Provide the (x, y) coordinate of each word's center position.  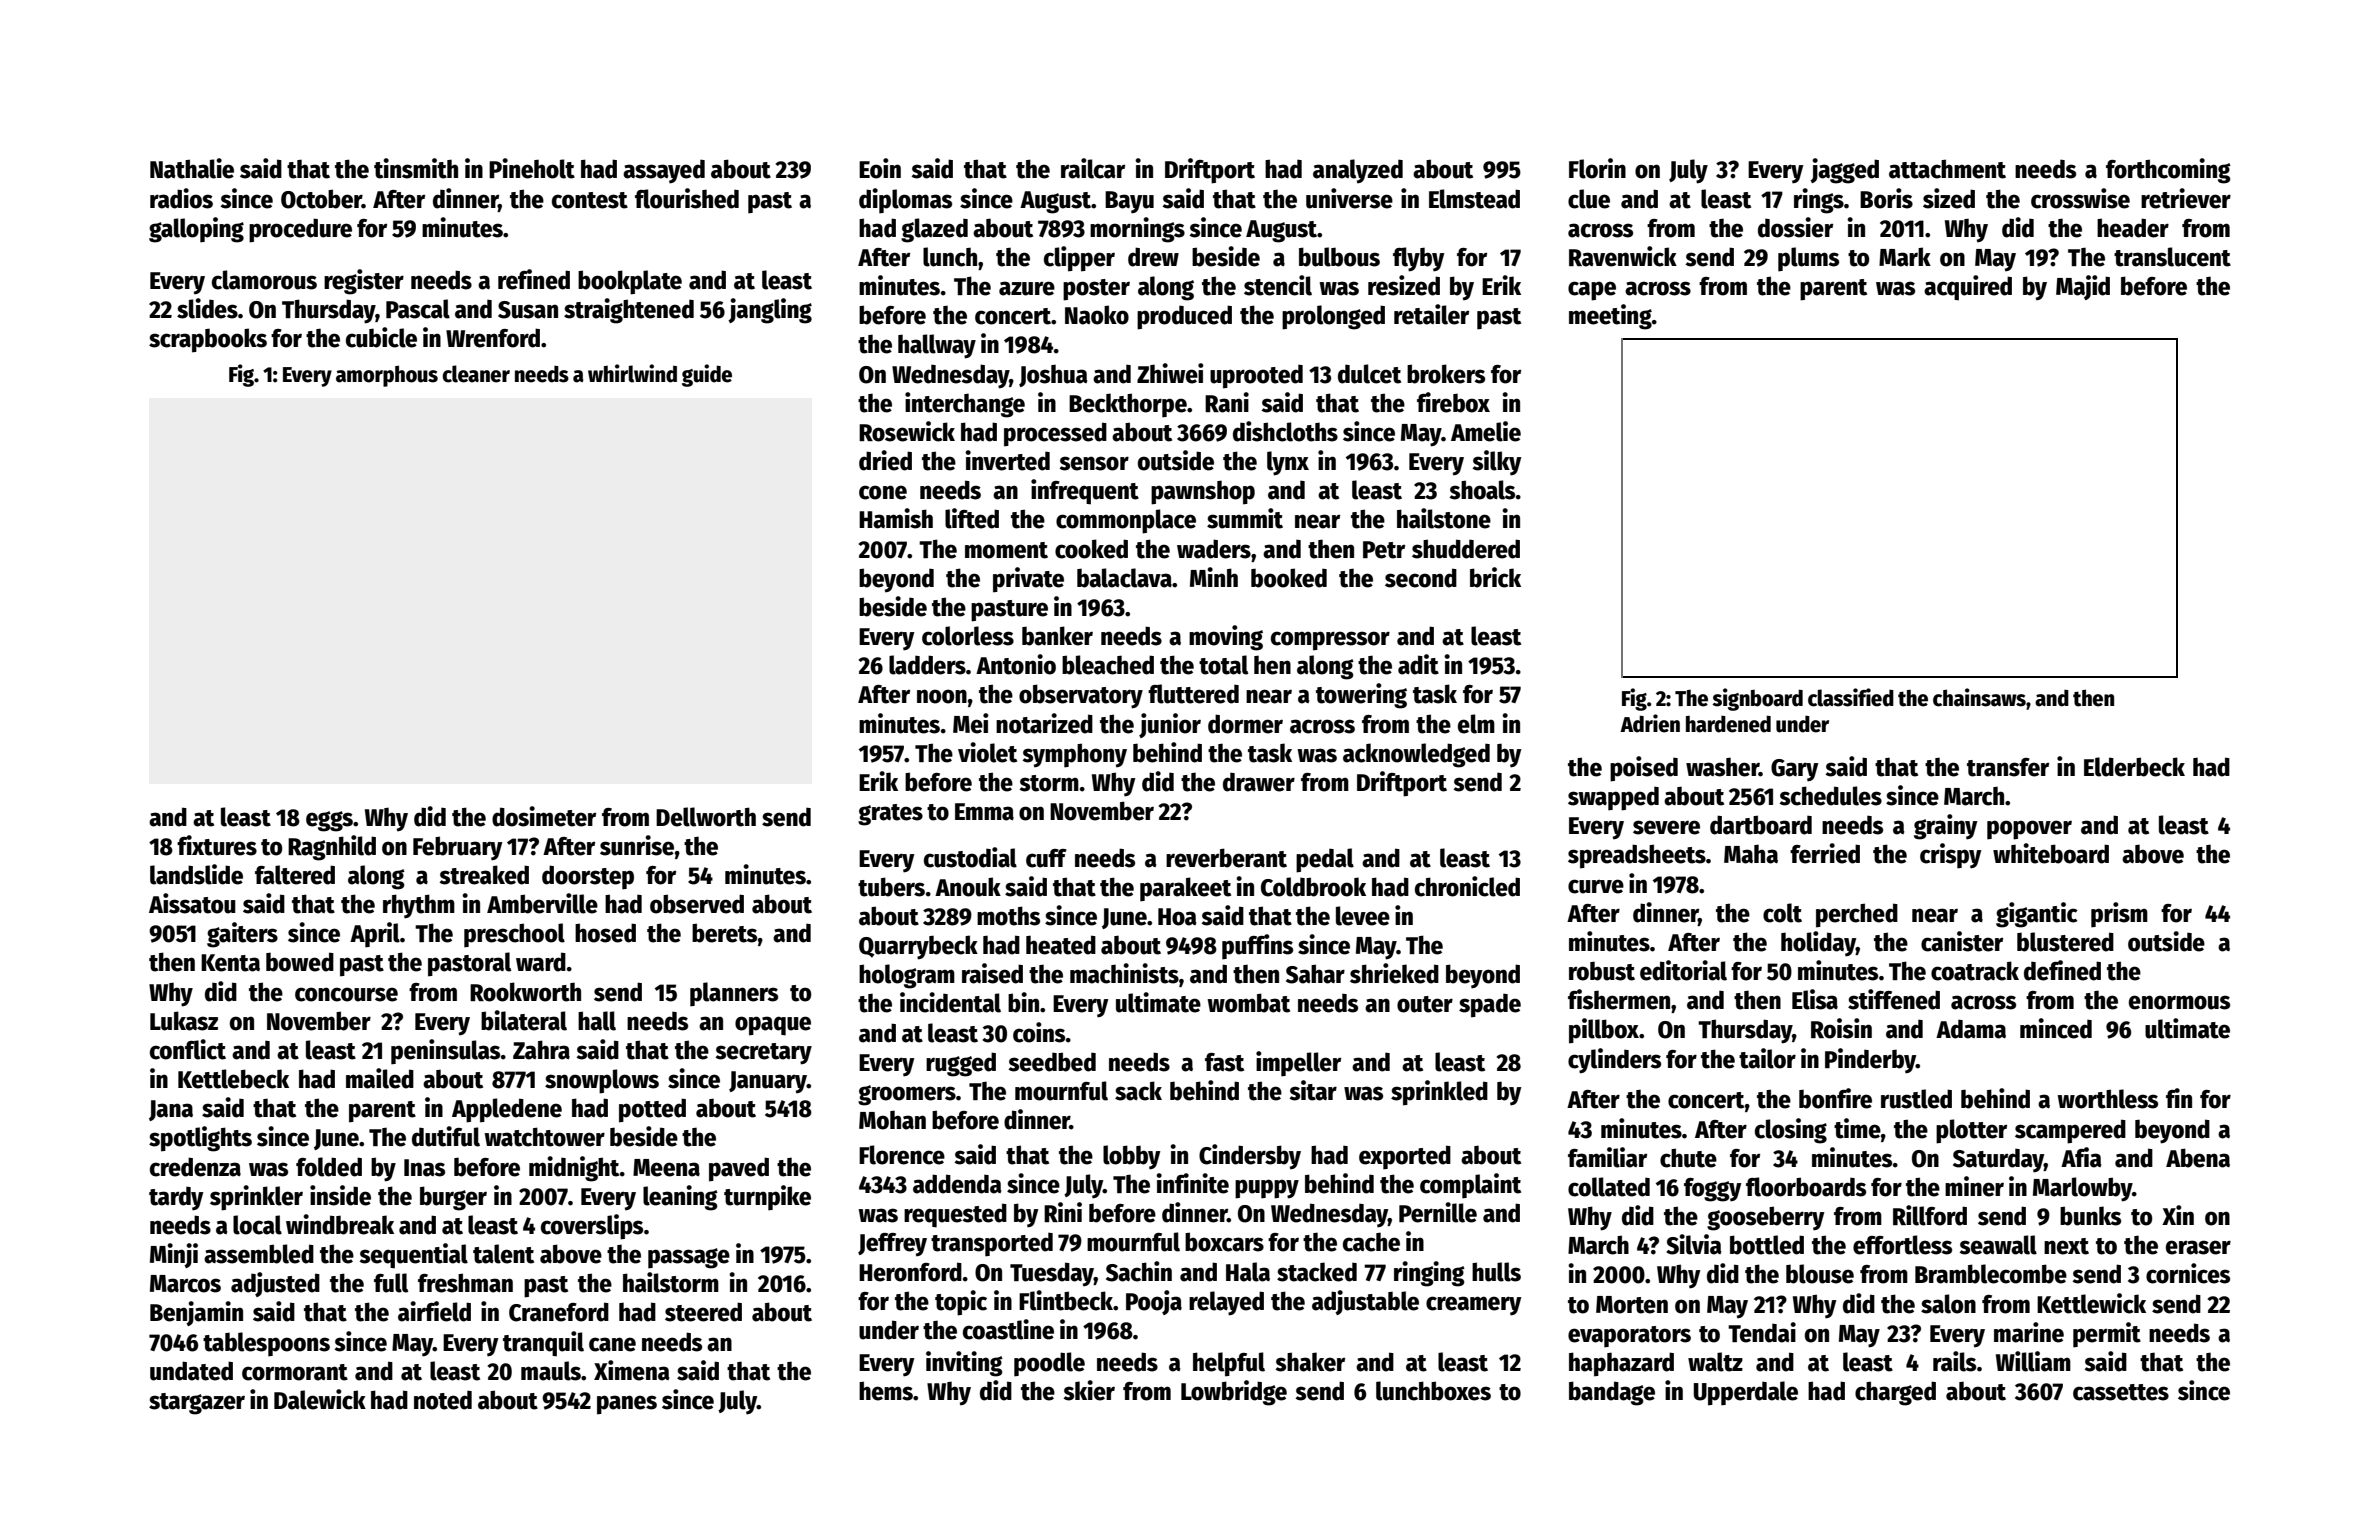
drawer (1259, 782)
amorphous (387, 376)
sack (1138, 1091)
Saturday (1998, 1160)
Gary (1795, 770)
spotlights (200, 1139)
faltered (295, 875)
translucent (2172, 257)
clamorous (264, 280)
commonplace (1126, 521)
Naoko (1097, 315)
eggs (329, 821)
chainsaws (1979, 697)
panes (627, 1405)
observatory (1081, 696)
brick (1495, 577)
